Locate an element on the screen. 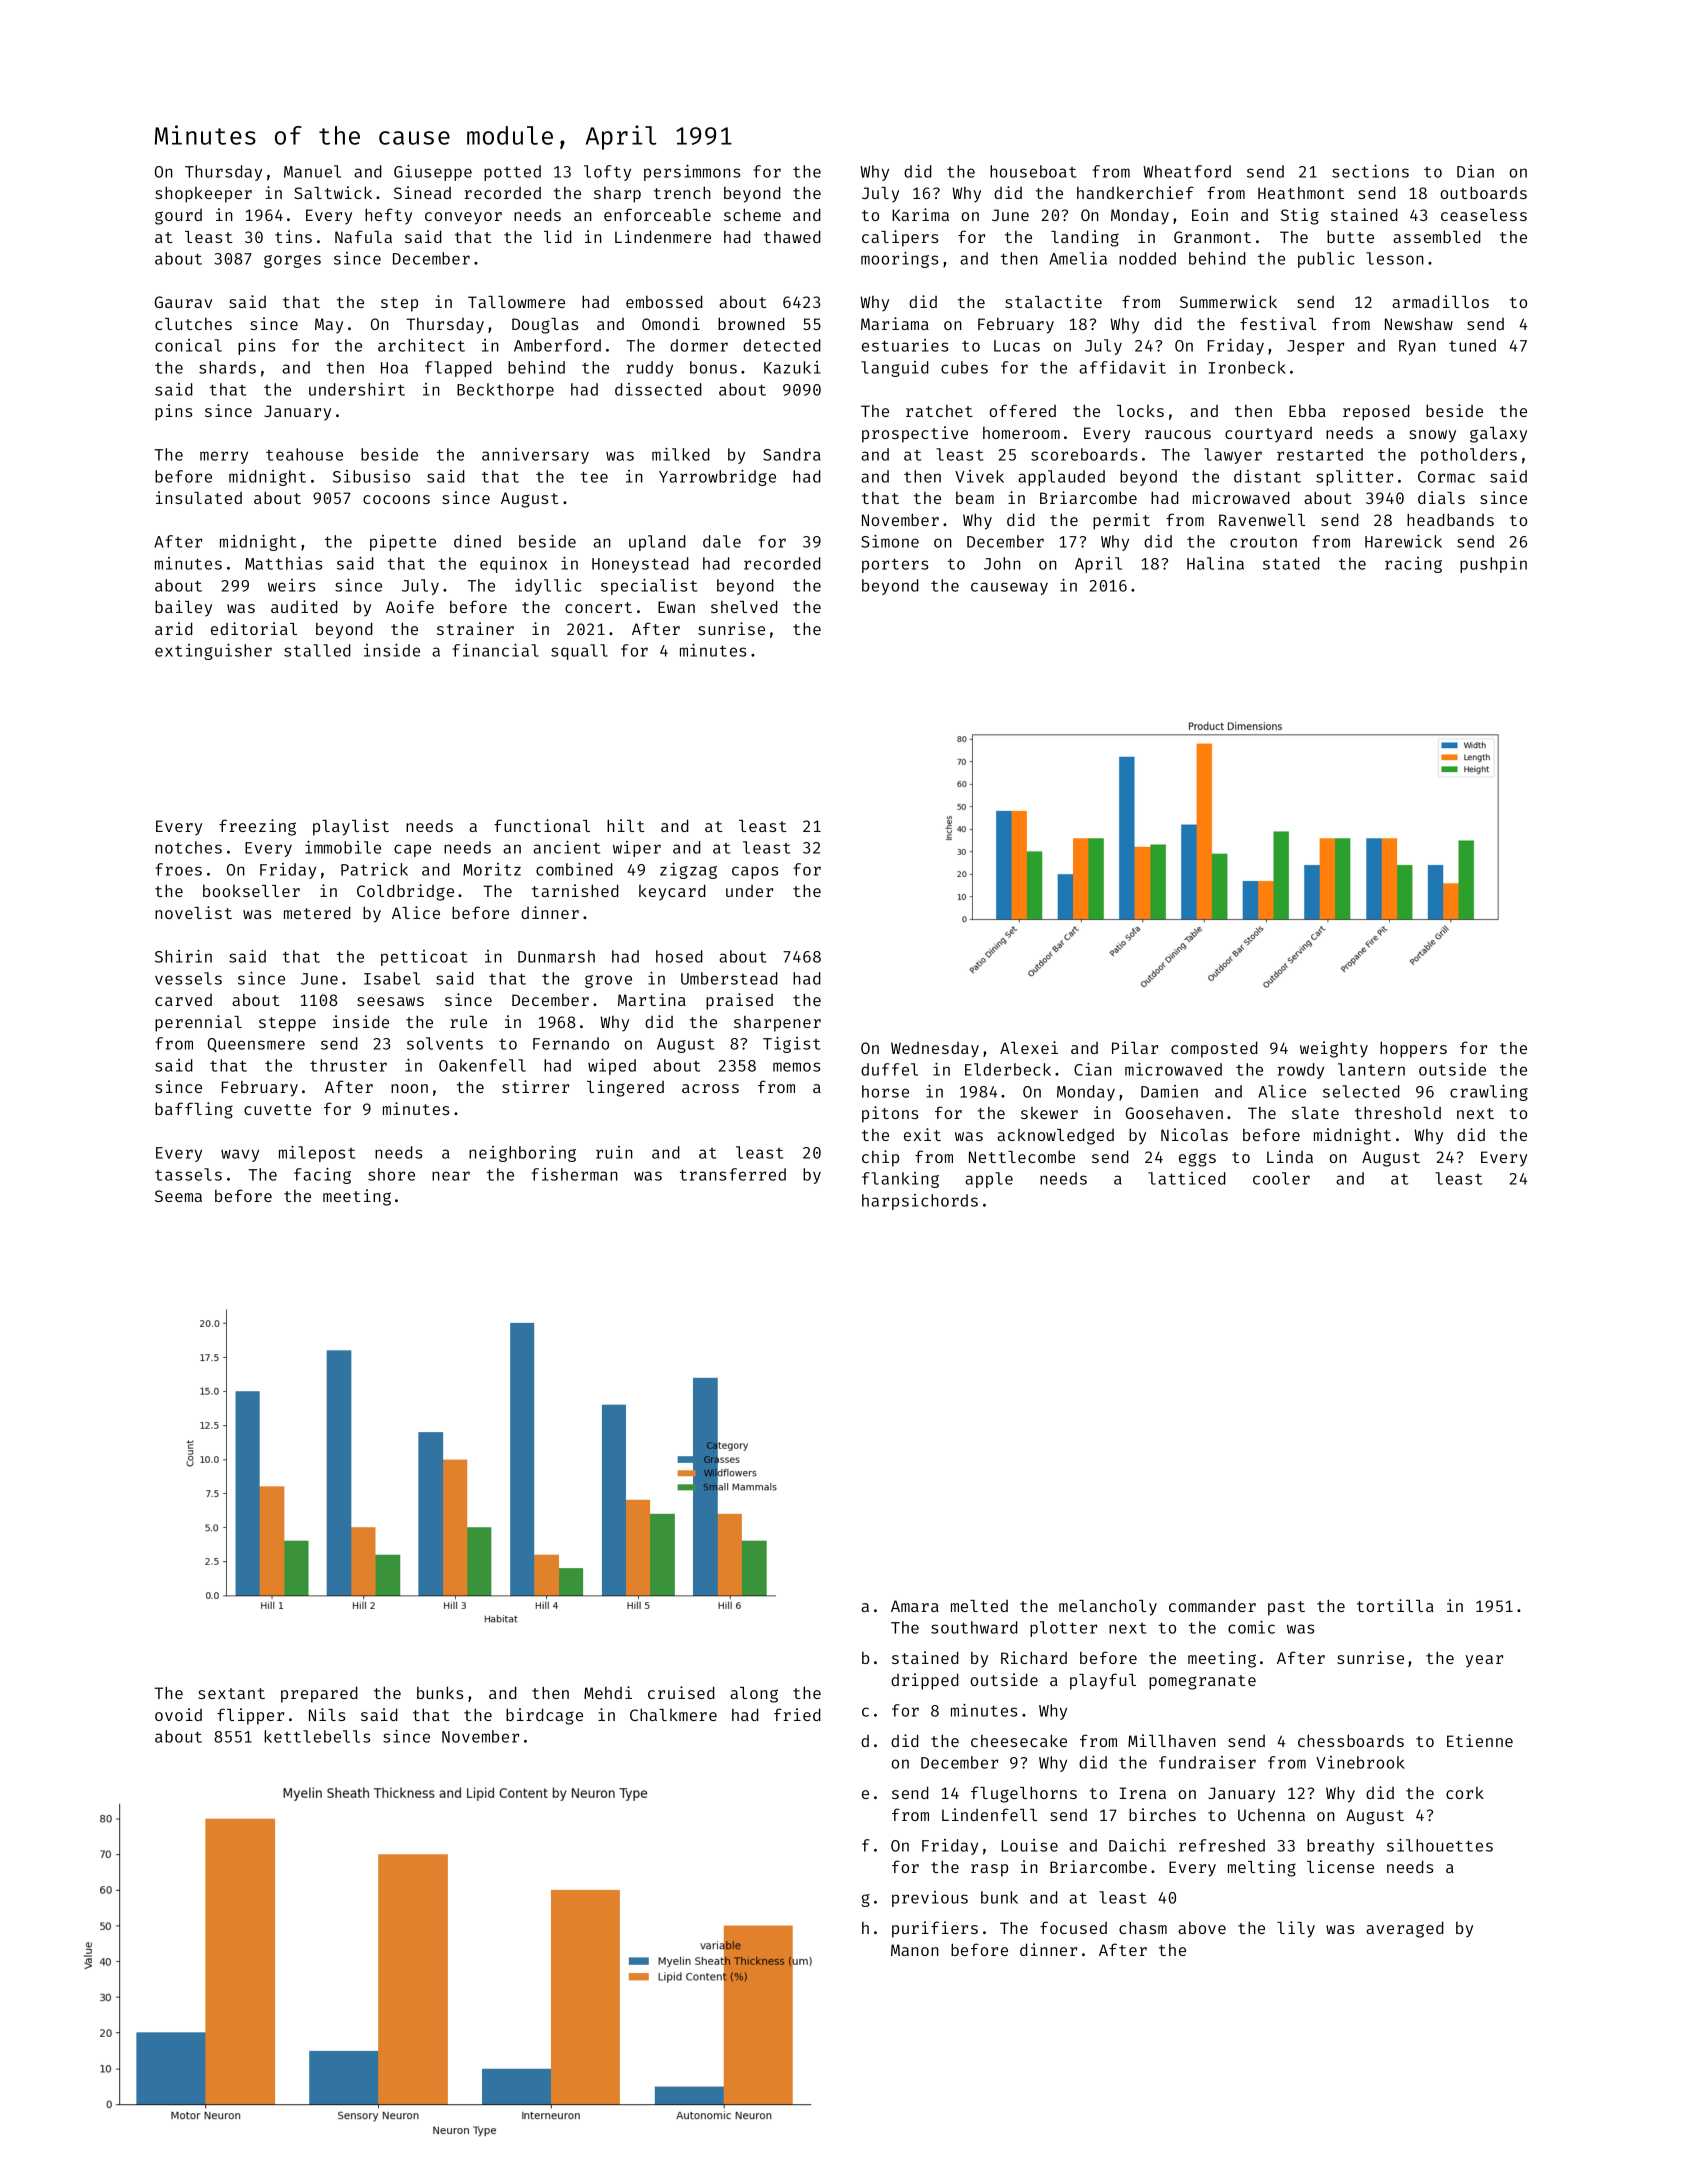 The height and width of the screenshot is (2178, 1683). cooler is located at coordinates (1281, 1178).
